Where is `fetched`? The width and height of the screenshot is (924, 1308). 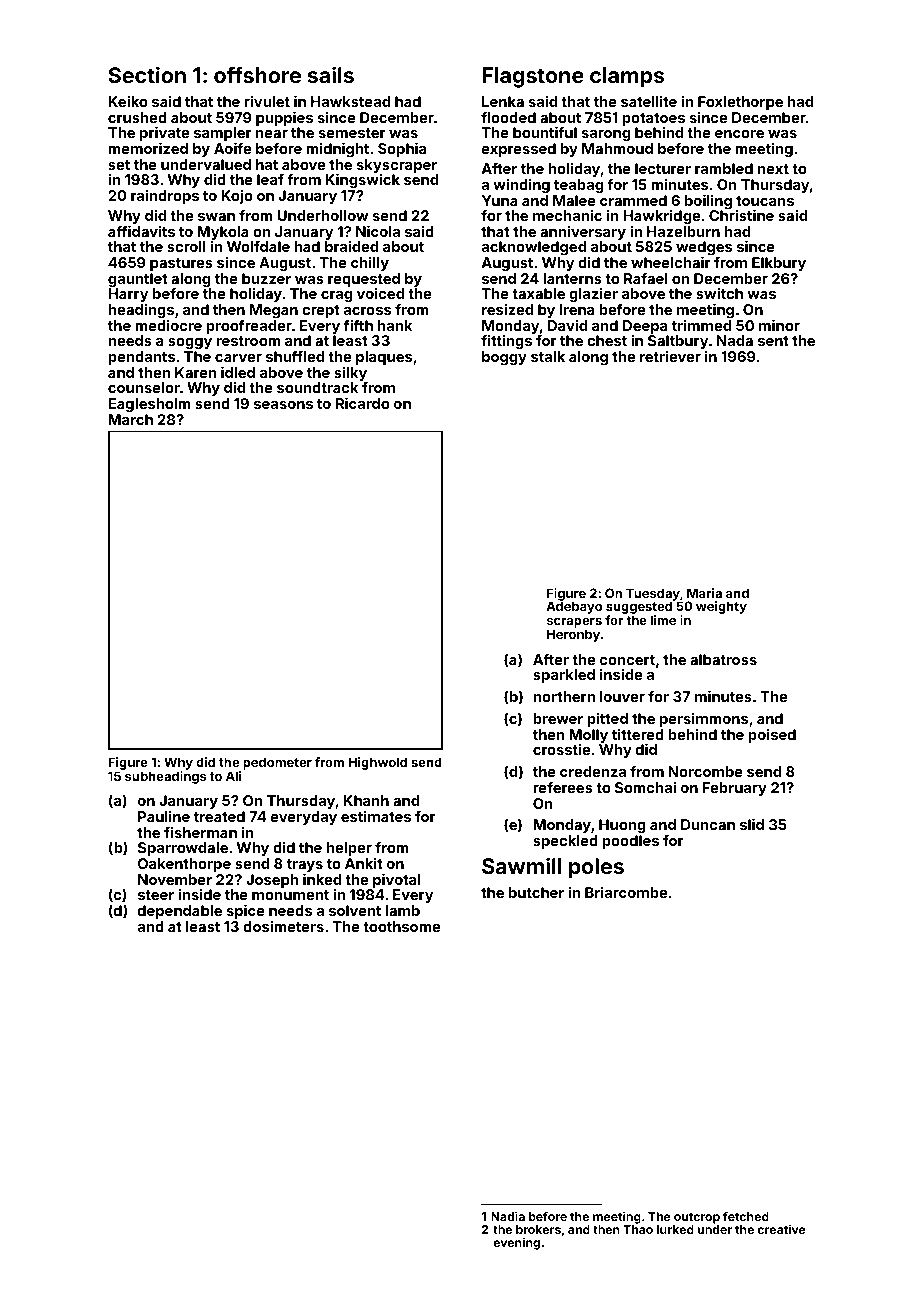
fetched is located at coordinates (746, 1216).
